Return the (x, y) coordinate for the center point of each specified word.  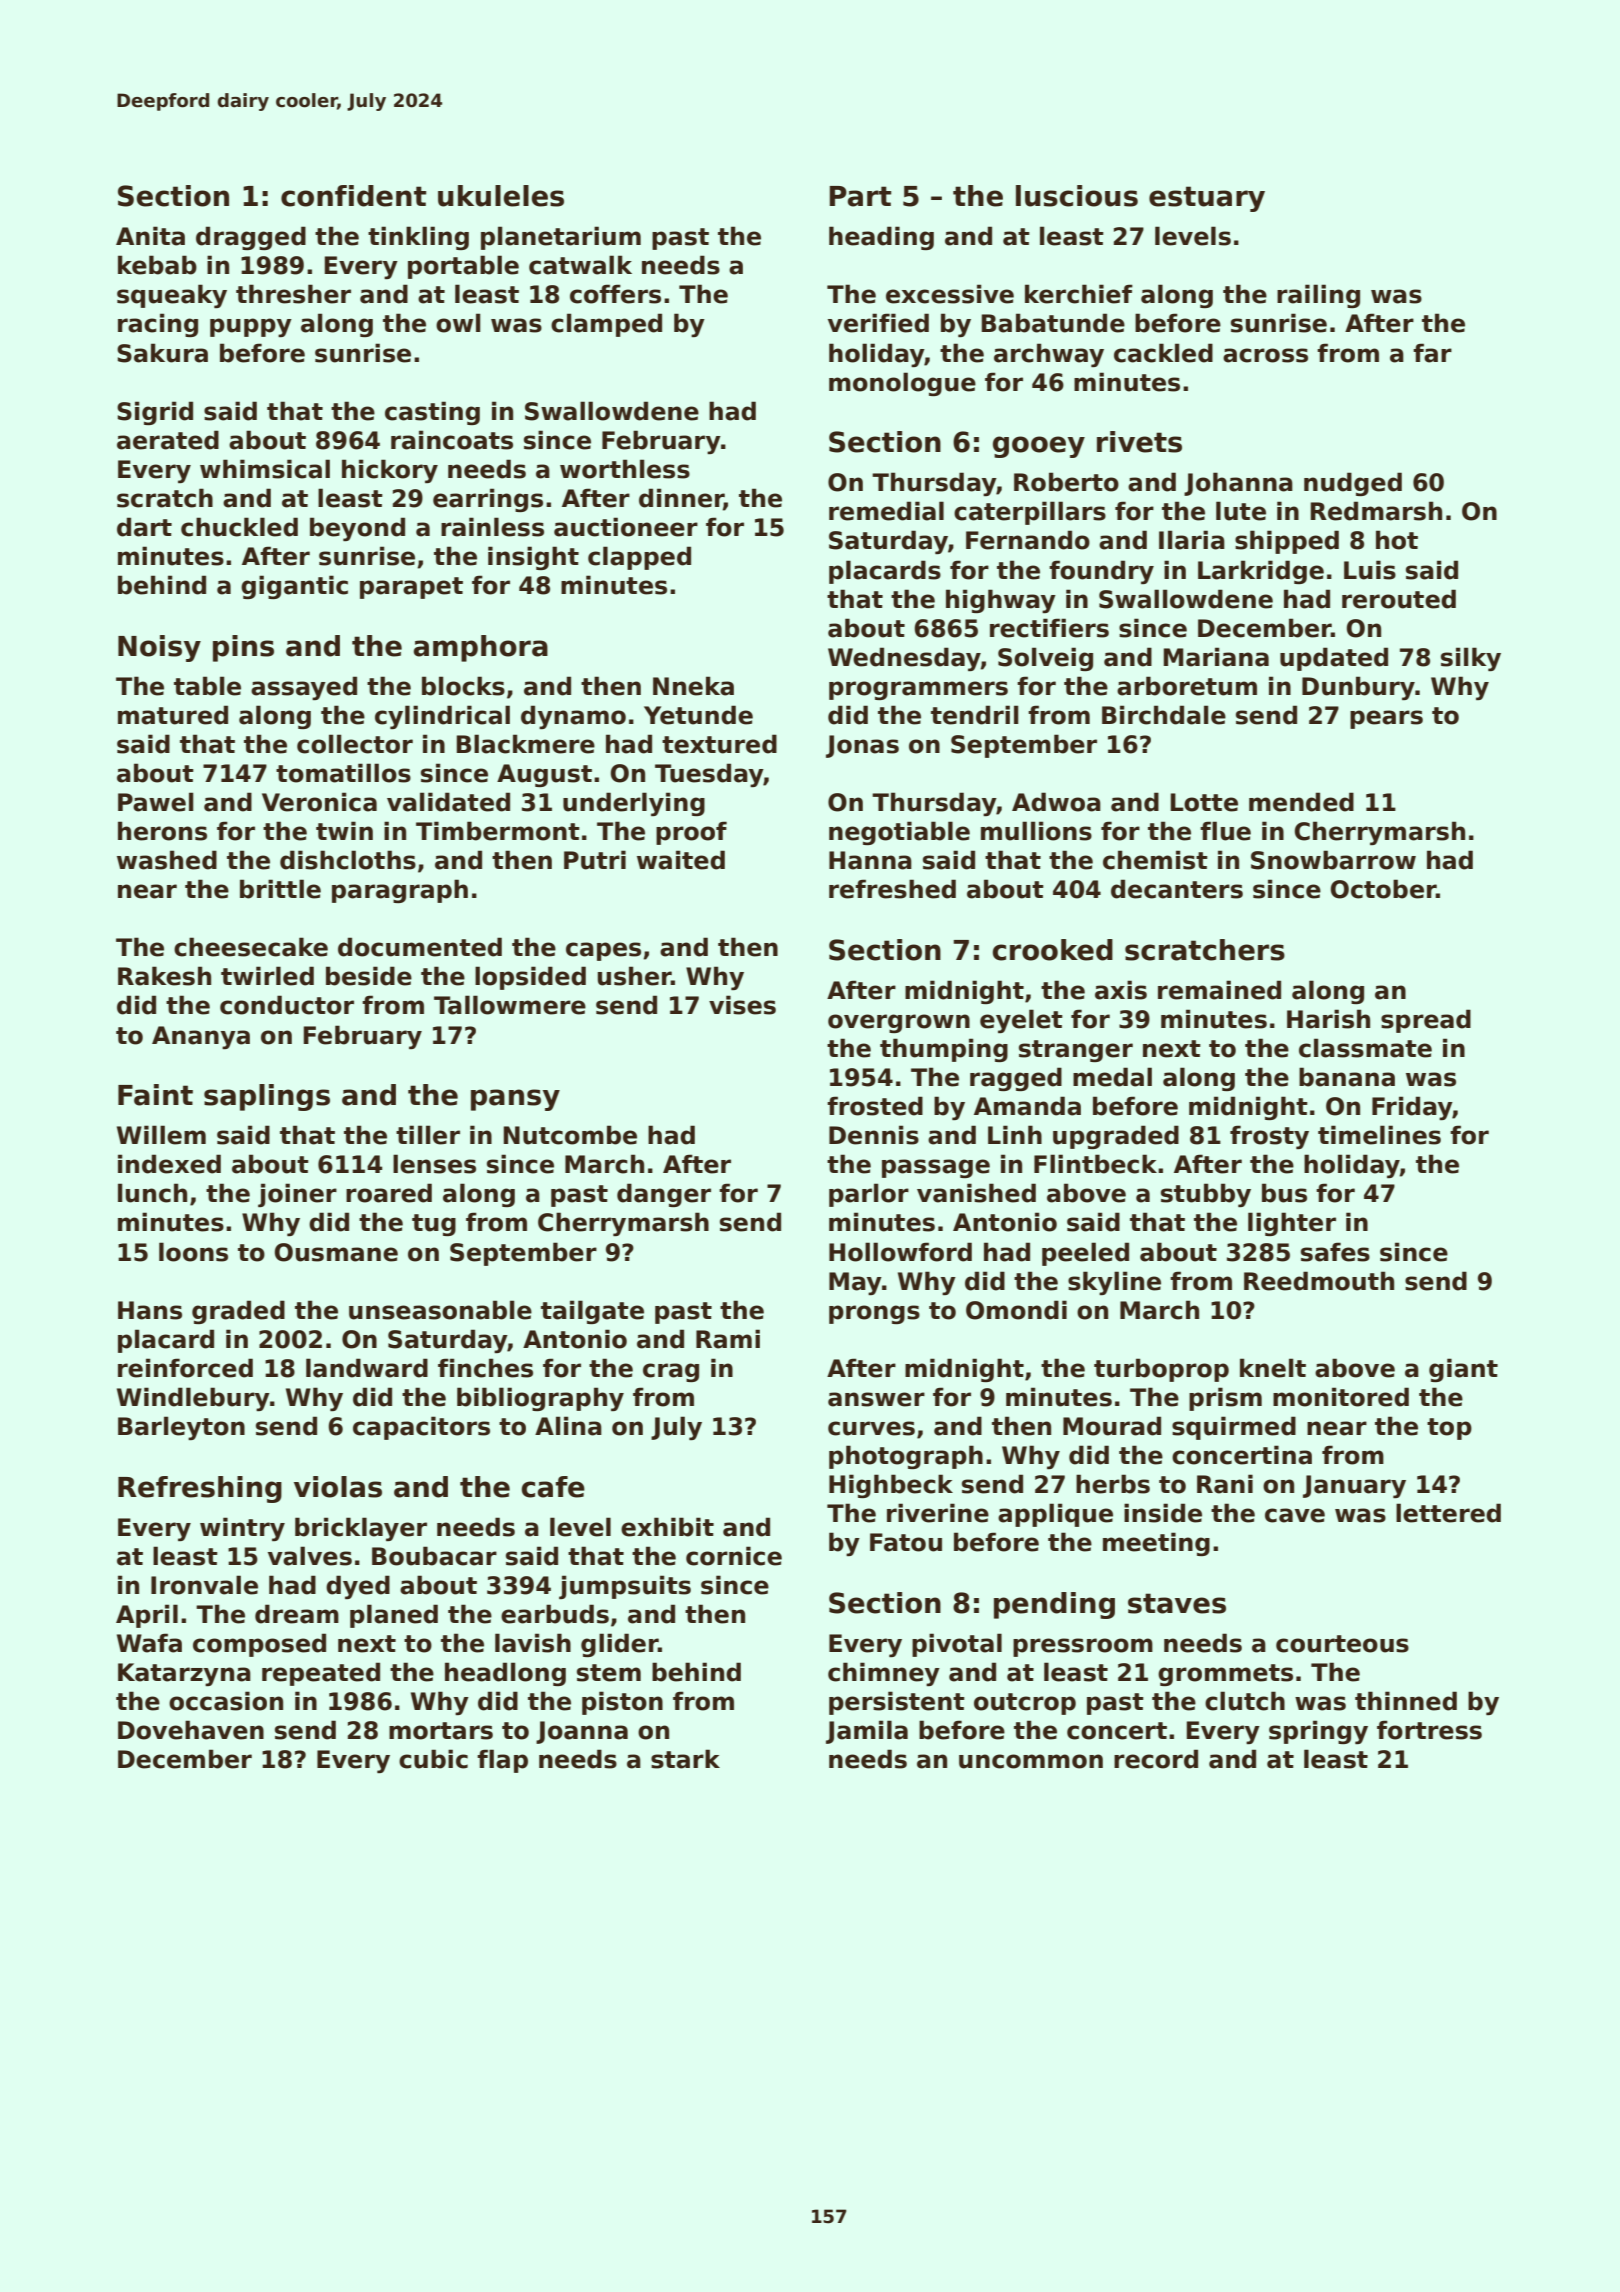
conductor (287, 1005)
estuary (1207, 199)
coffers (615, 294)
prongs (874, 1314)
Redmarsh (1376, 511)
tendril (975, 715)
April (147, 1616)
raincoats (452, 440)
